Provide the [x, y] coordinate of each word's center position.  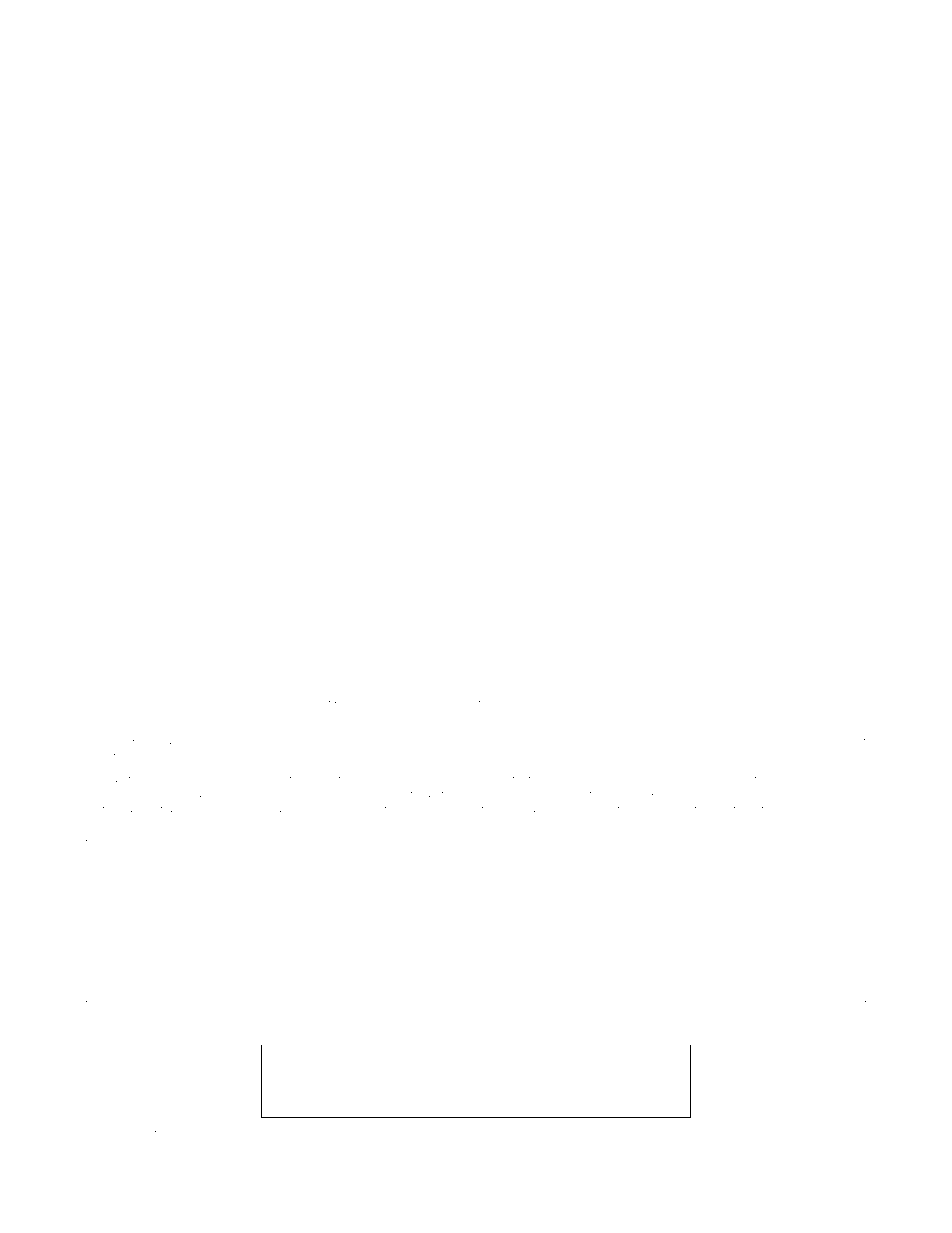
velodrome [685, 779]
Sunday [123, 779]
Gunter [832, 686]
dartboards [327, 1034]
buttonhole [221, 687]
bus [298, 1013]
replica [461, 779]
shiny [150, 1149]
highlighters [762, 1164]
